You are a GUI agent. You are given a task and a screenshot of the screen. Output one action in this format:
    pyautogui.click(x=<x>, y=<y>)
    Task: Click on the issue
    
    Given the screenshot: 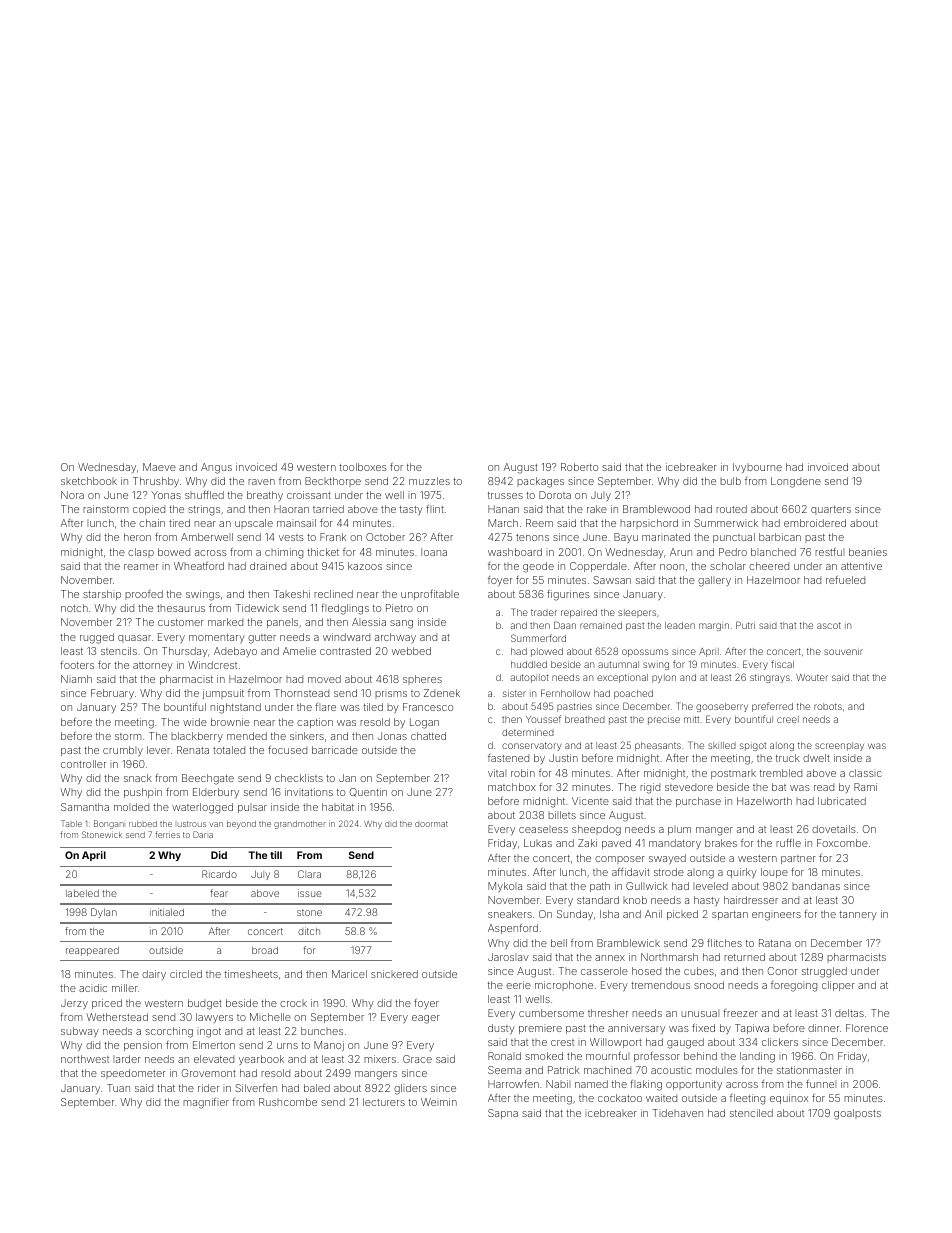 What is the action you would take?
    pyautogui.click(x=310, y=893)
